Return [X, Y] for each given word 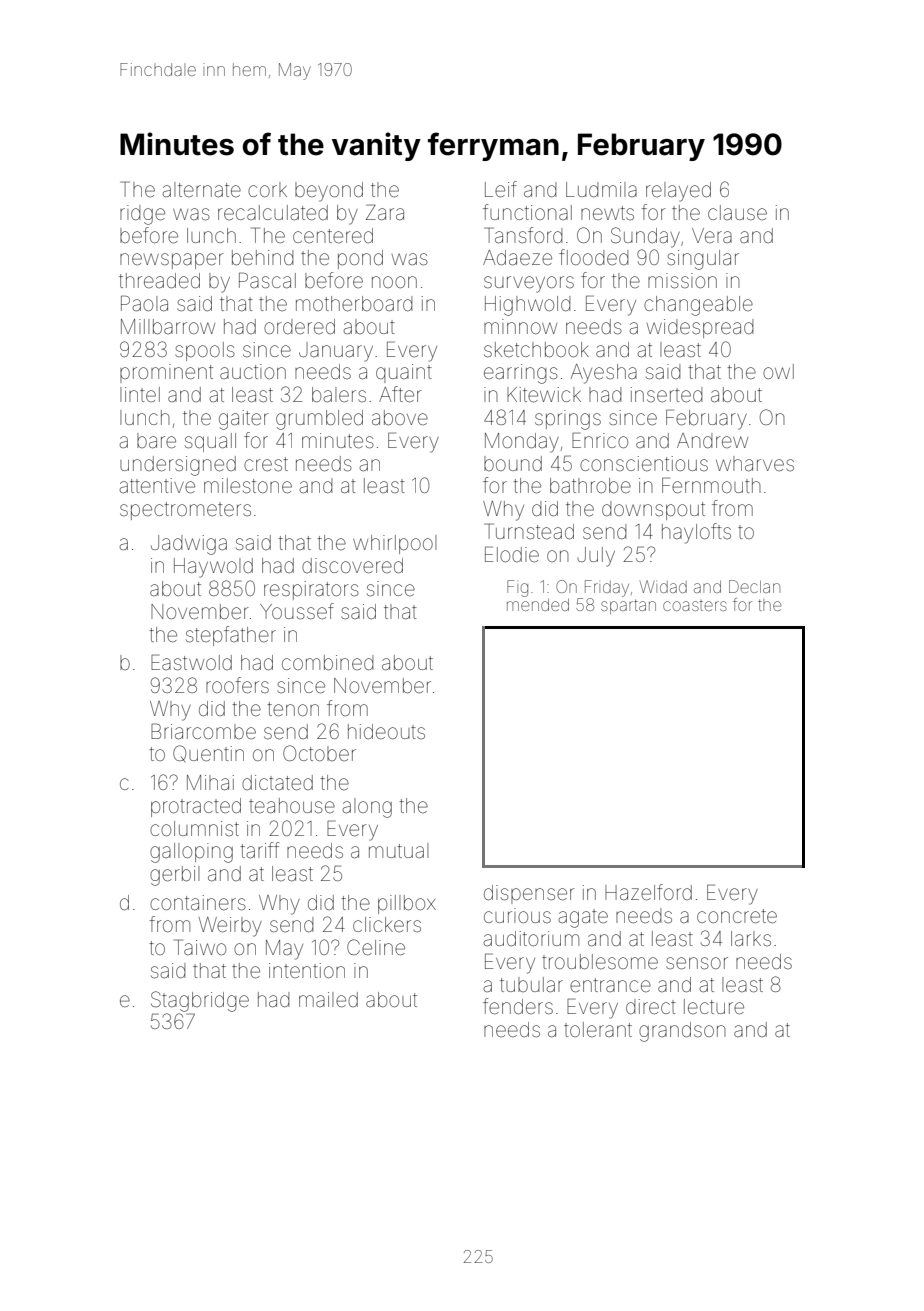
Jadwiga [189, 545]
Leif [501, 189]
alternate [202, 189]
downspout [653, 510]
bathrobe [590, 485]
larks [751, 938]
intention [307, 970]
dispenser [529, 894]
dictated [277, 783]
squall [210, 442]
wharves [755, 463]
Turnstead [529, 531]
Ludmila [601, 189]
